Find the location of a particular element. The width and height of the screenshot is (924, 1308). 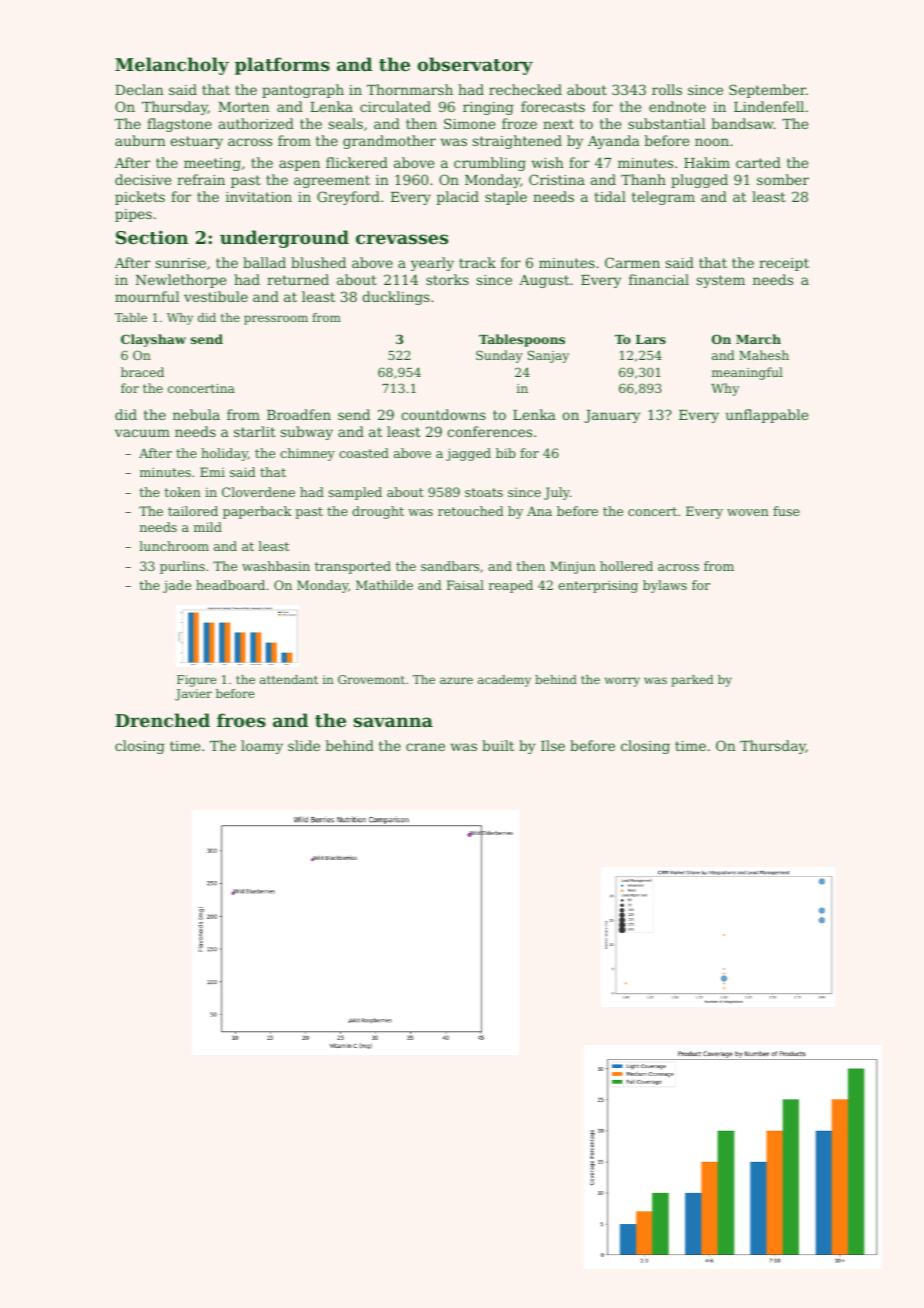

decisive is located at coordinates (143, 179).
